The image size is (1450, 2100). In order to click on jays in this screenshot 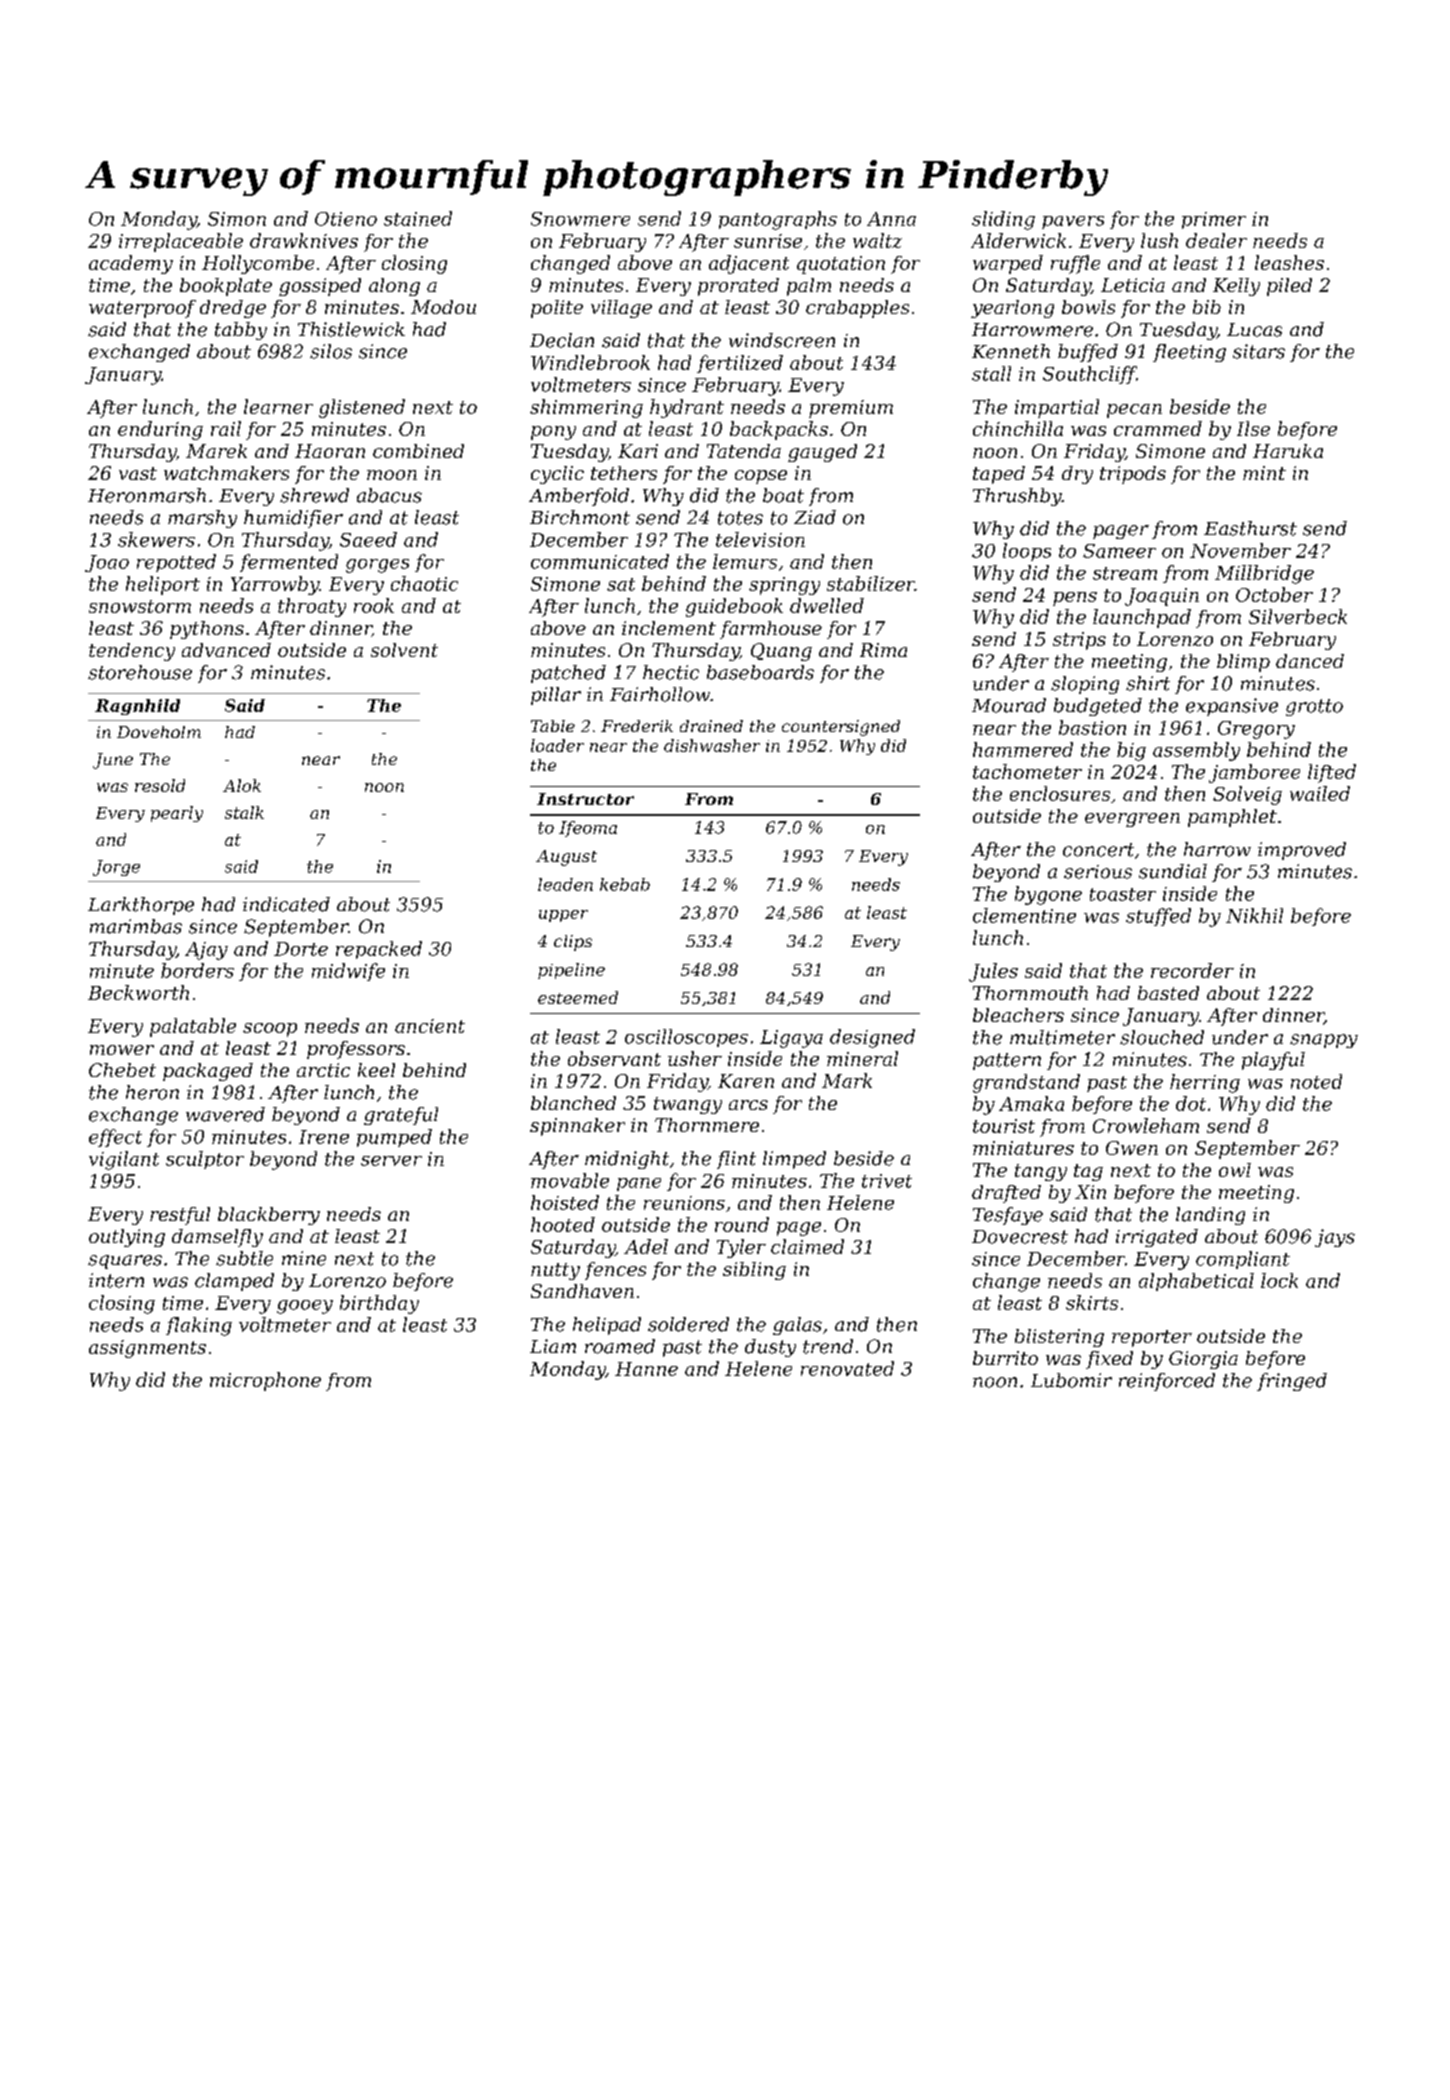, I will do `click(1335, 1238)`.
